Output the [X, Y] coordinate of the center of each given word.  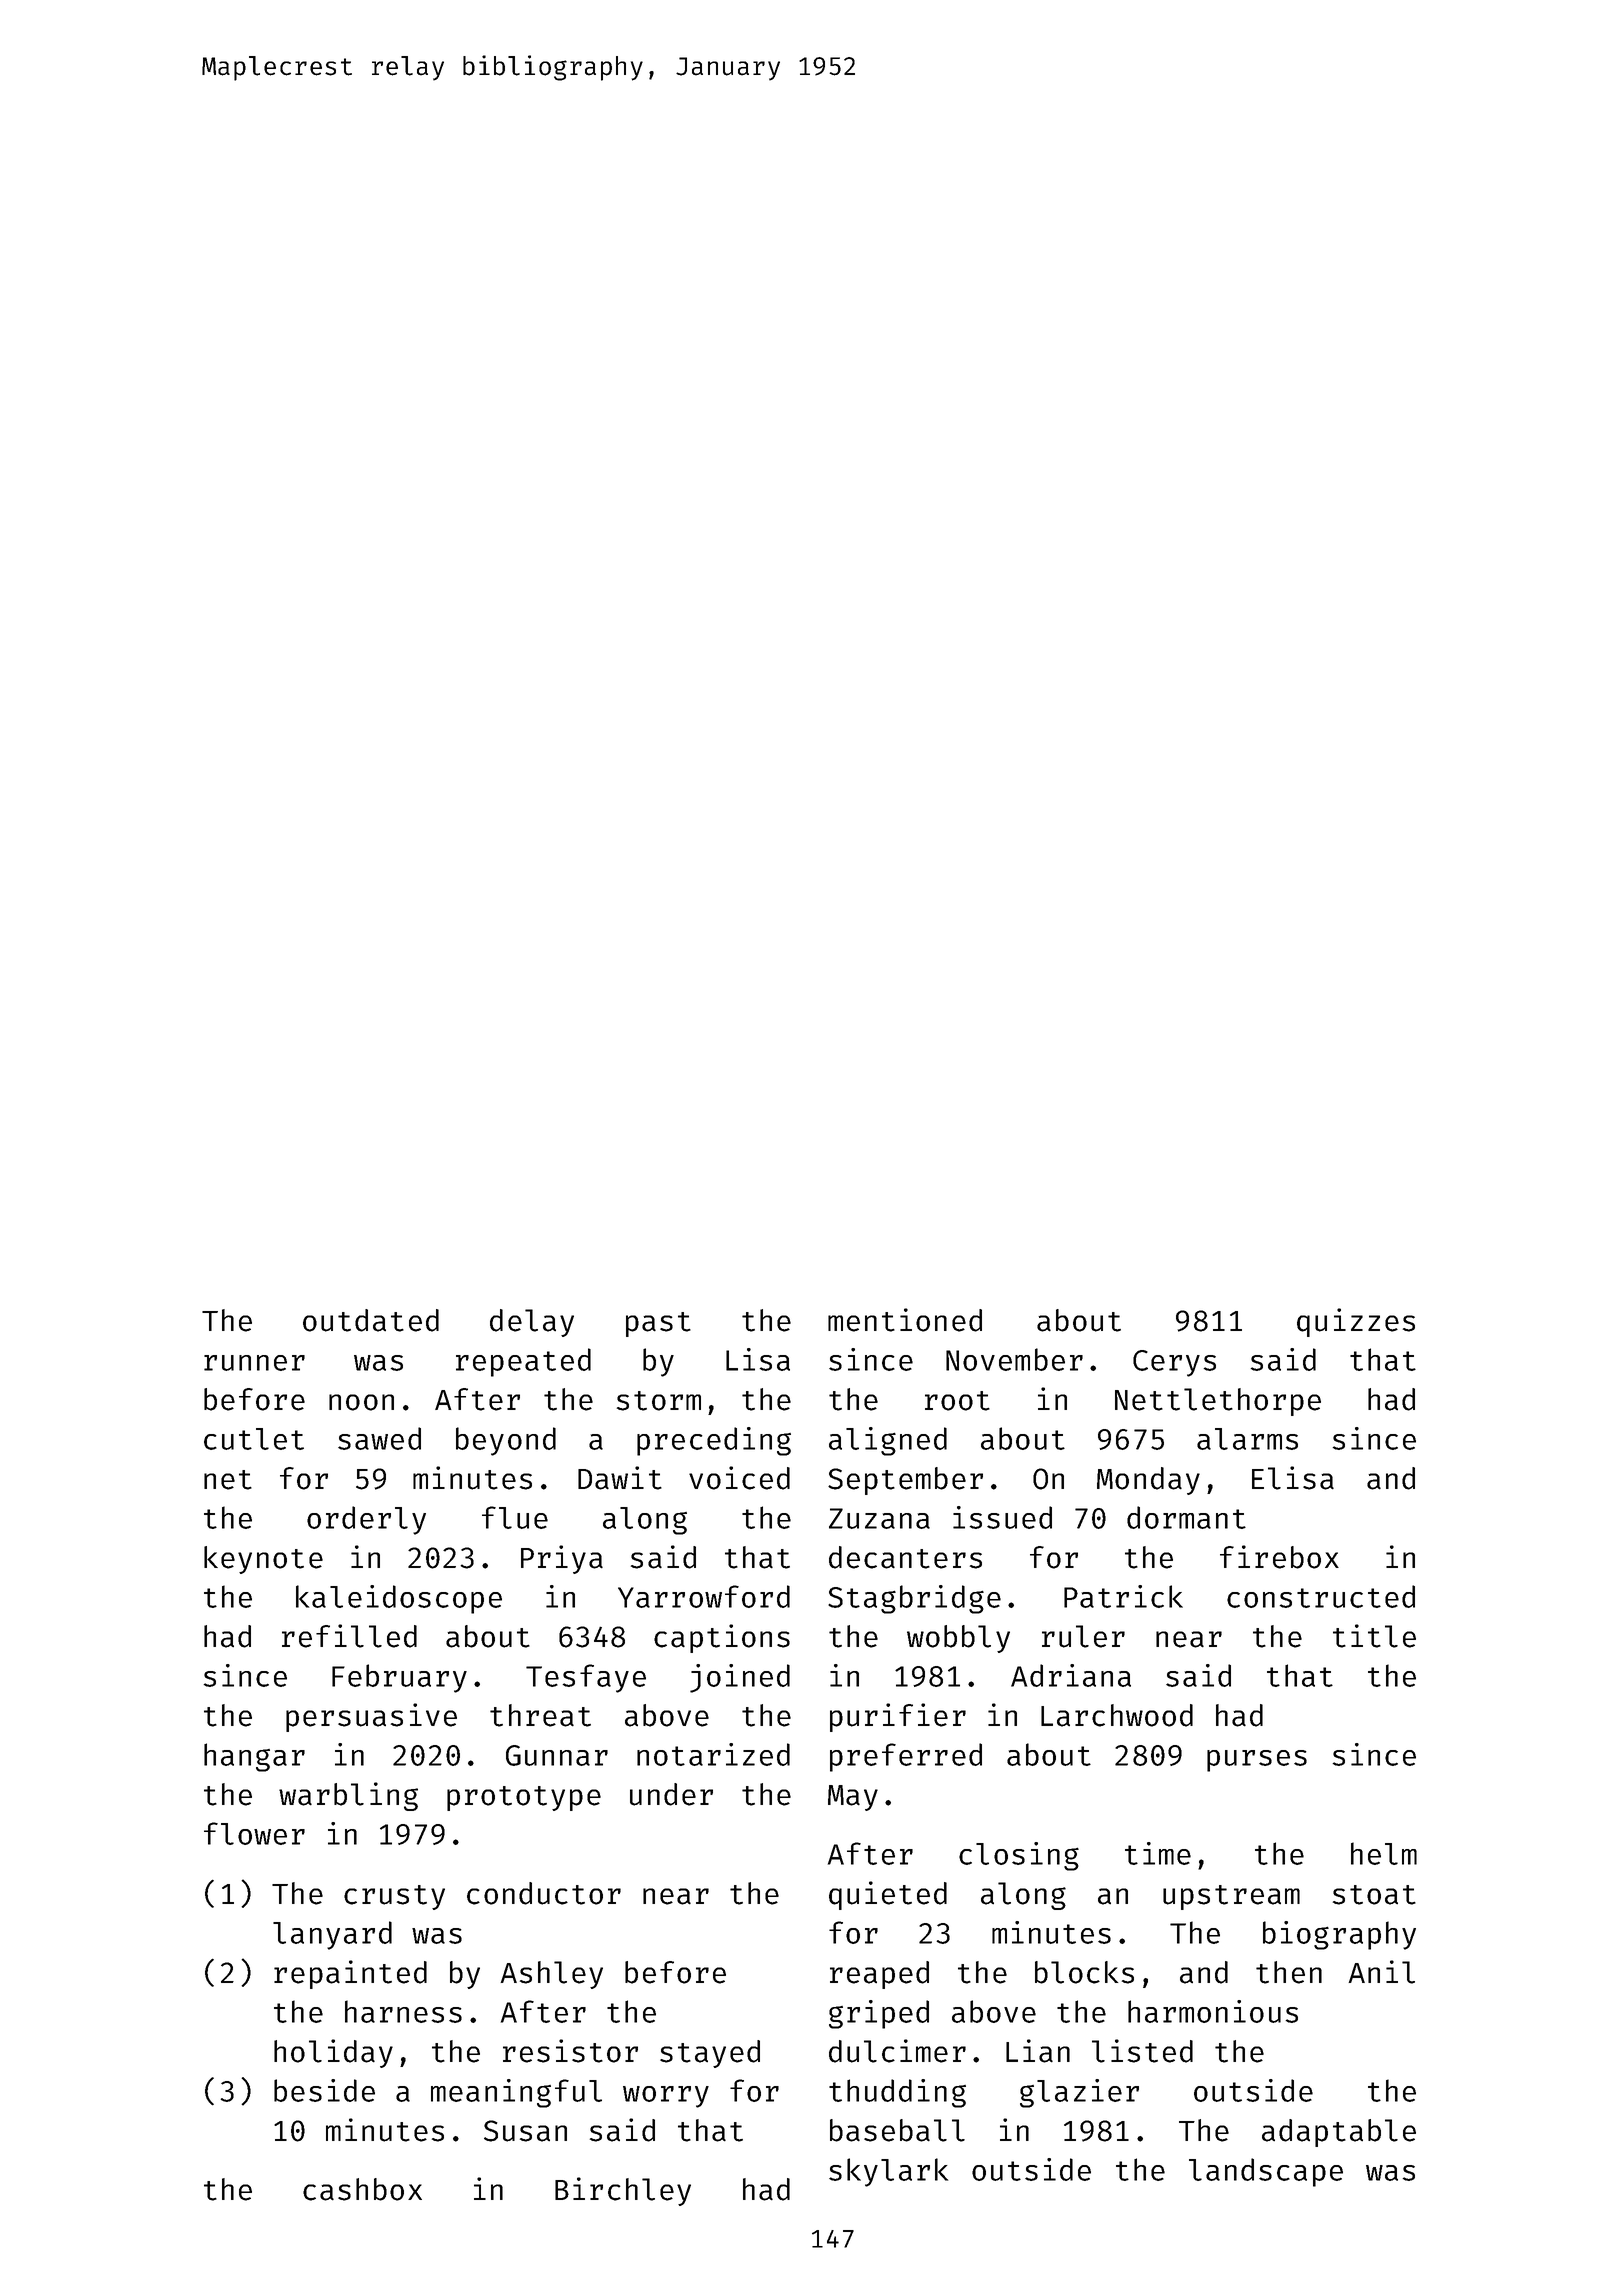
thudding [897, 2093]
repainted [350, 1974]
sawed [379, 1438]
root [957, 1401]
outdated [371, 1320]
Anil [1381, 1972]
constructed [1321, 1596]
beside [324, 2090]
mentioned [905, 1320]
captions [722, 1638]
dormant [1186, 1517]
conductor [544, 1893]
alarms [1247, 1439]
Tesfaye [586, 1678]
